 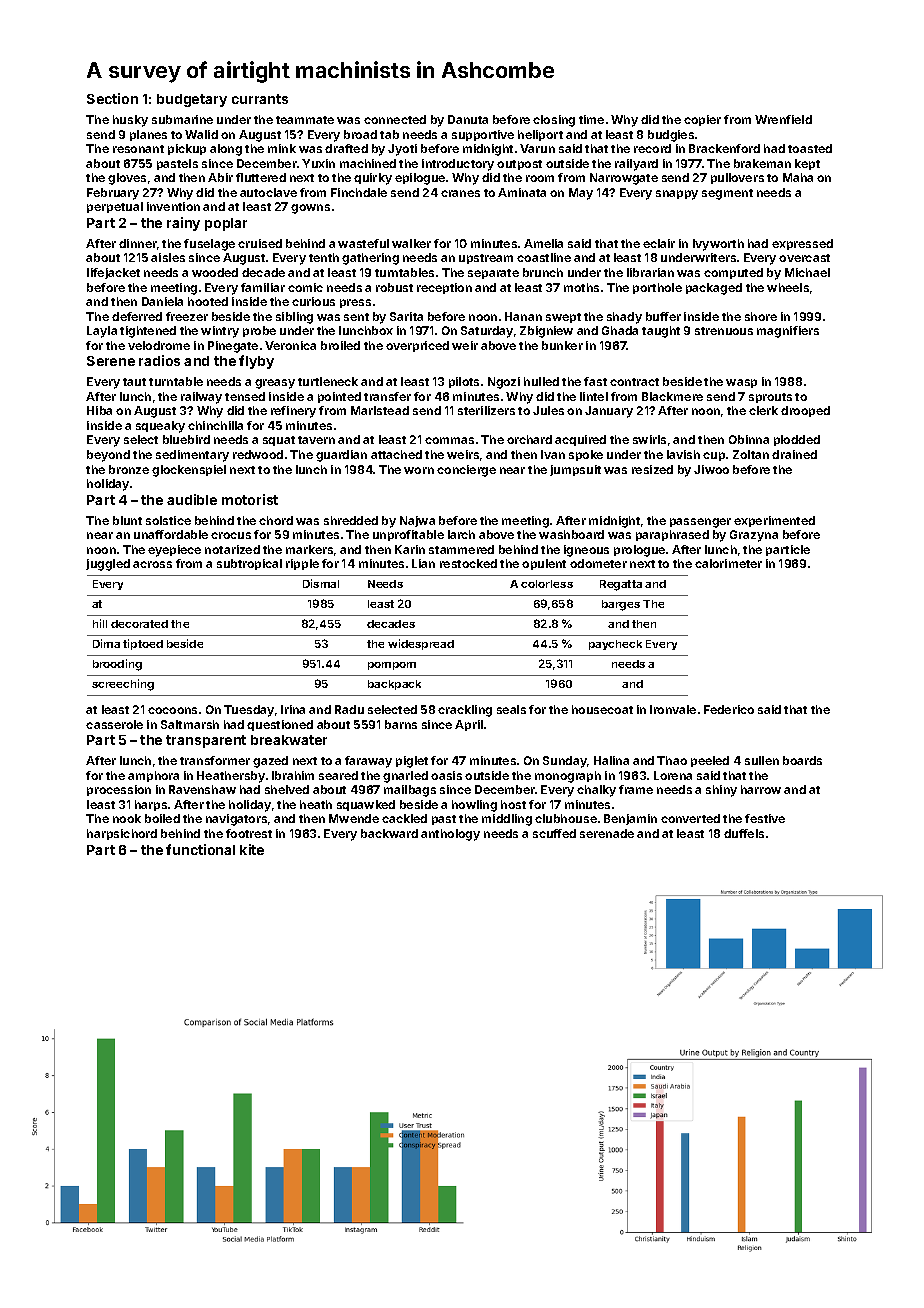 What do you see at coordinates (672, 535) in the page?
I see `paraphrased` at bounding box center [672, 535].
